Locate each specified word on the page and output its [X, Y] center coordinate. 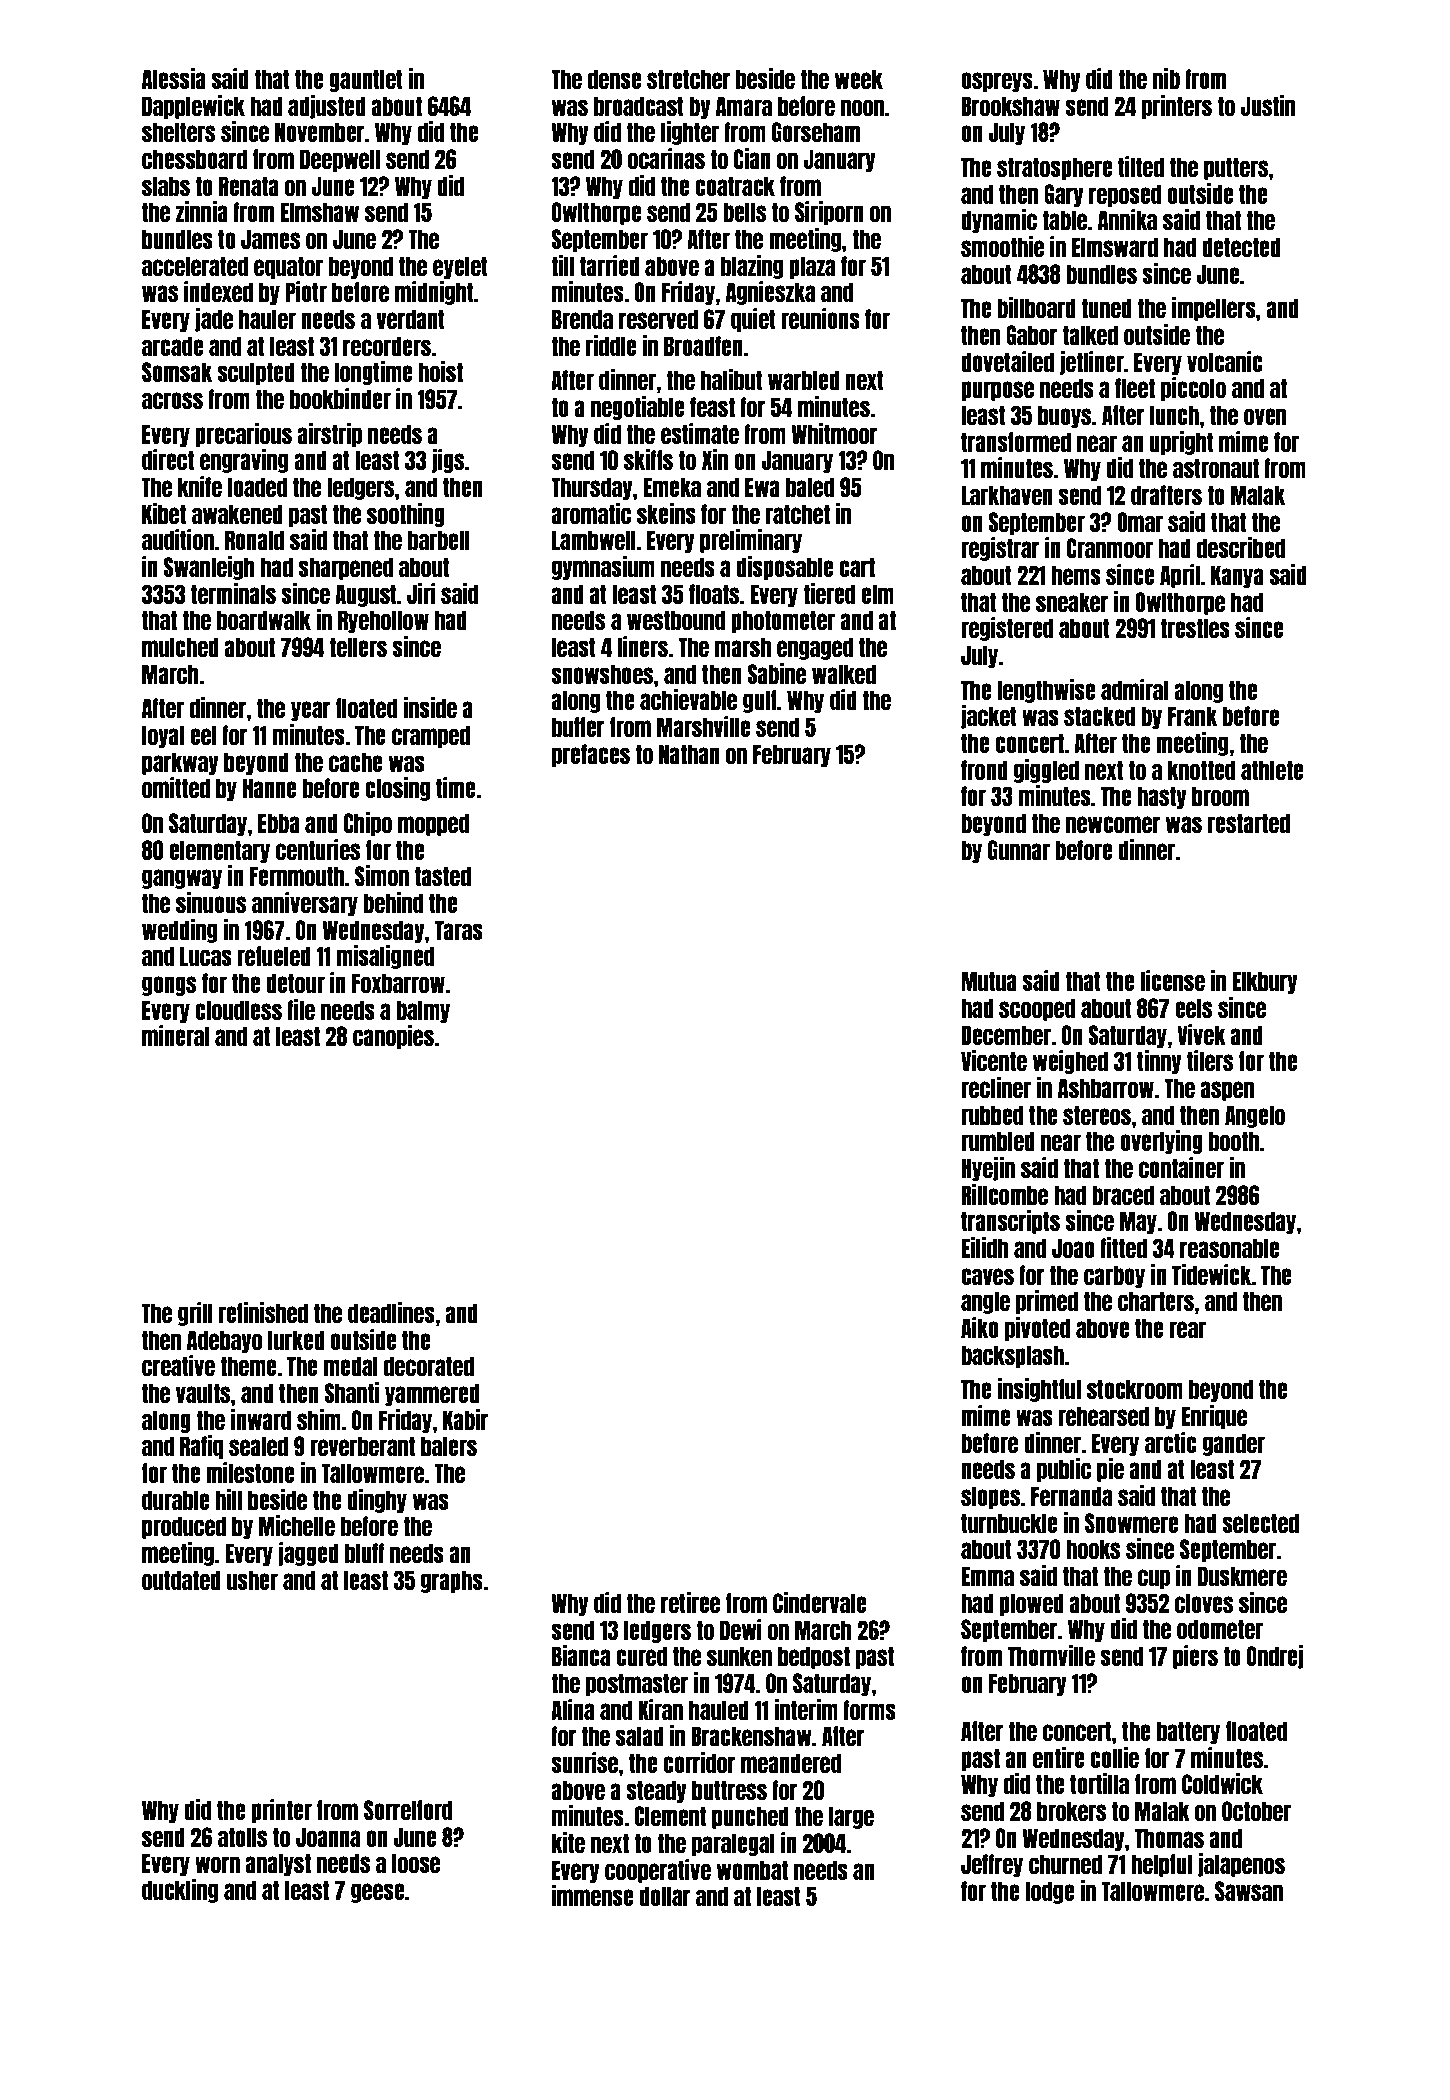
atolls [242, 1837]
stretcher [689, 79]
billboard [1036, 307]
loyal [163, 736]
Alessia [174, 78]
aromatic [591, 513]
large [851, 1817]
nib [1166, 78]
